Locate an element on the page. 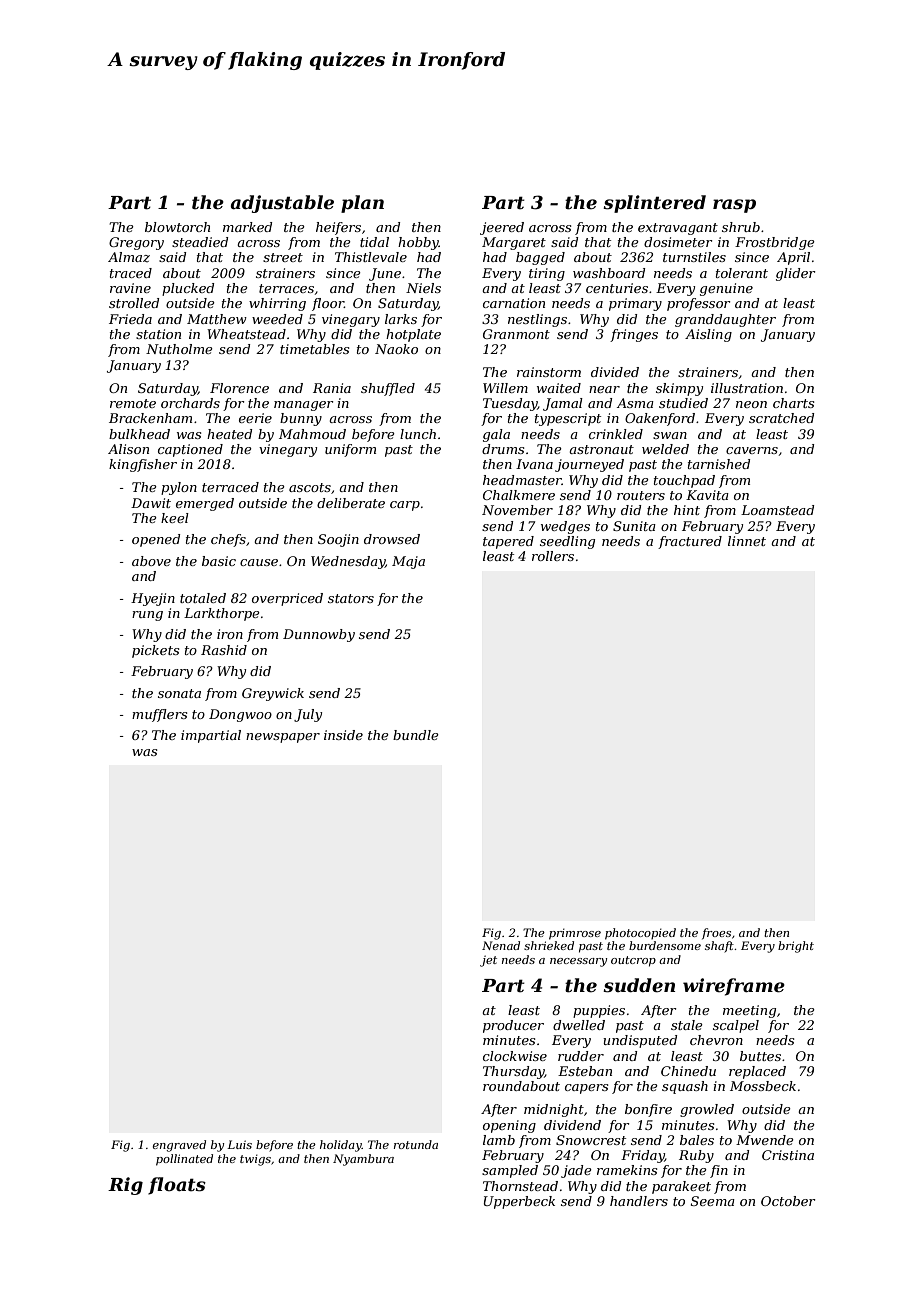  midnight is located at coordinates (554, 1110).
